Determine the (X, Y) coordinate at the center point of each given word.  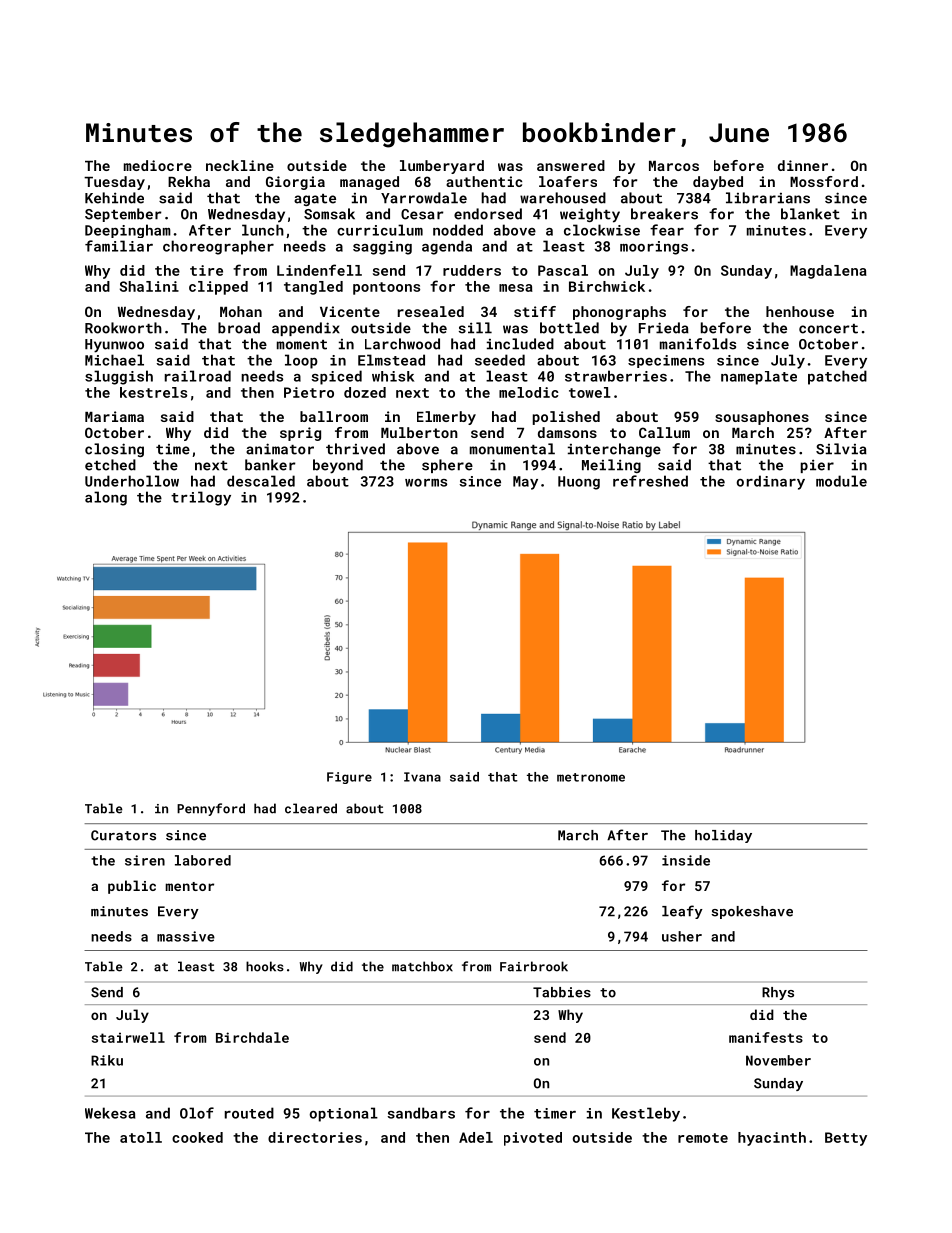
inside (686, 860)
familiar (119, 246)
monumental (512, 449)
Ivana (422, 777)
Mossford (824, 181)
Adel (476, 1137)
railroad (198, 376)
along (106, 498)
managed (369, 183)
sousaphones (762, 418)
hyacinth (772, 1139)
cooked (197, 1137)
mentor (190, 886)
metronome (591, 777)
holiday (723, 836)
